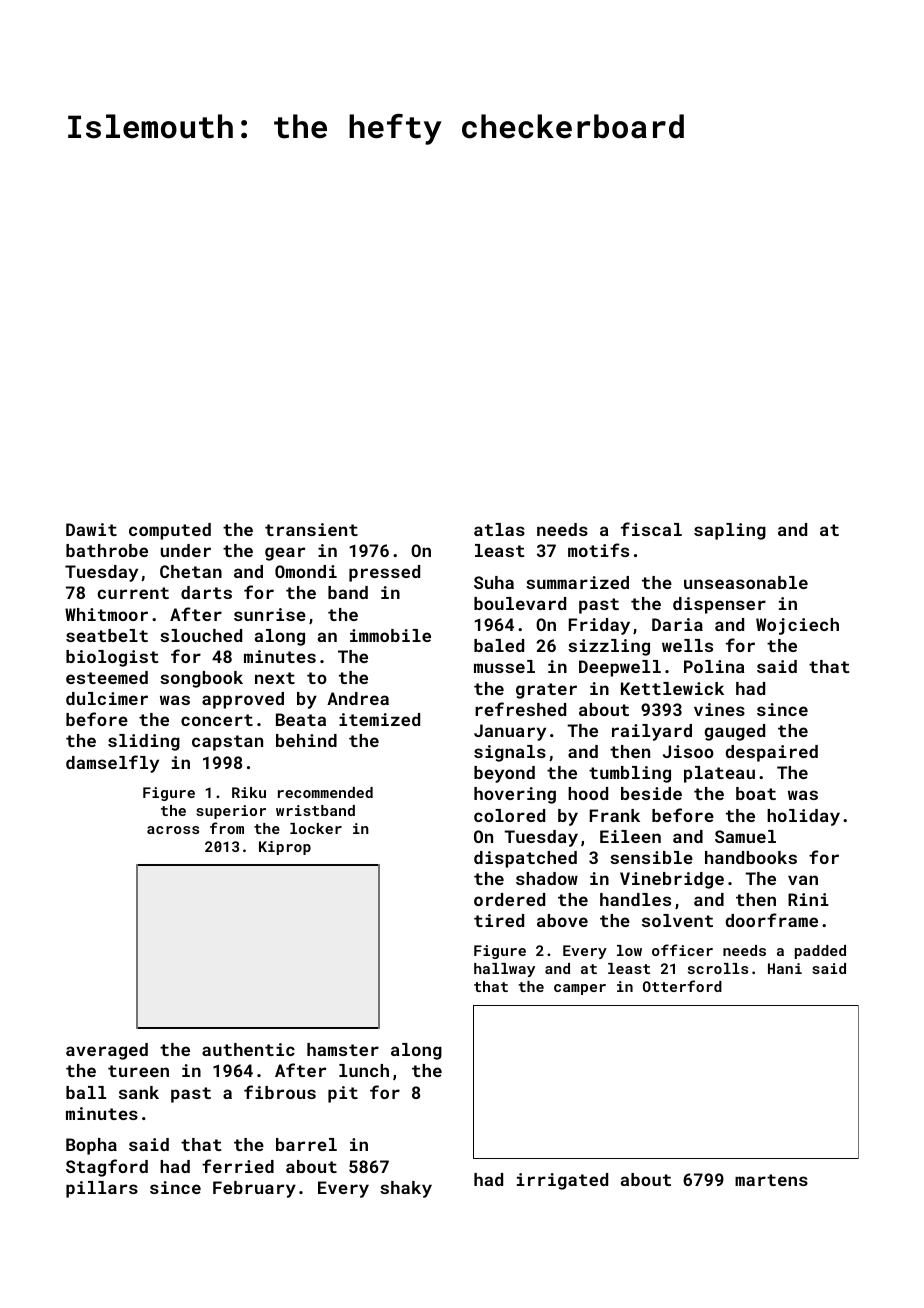 The height and width of the screenshot is (1308, 924). Describe the element at coordinates (515, 795) in the screenshot. I see `hovering` at that location.
